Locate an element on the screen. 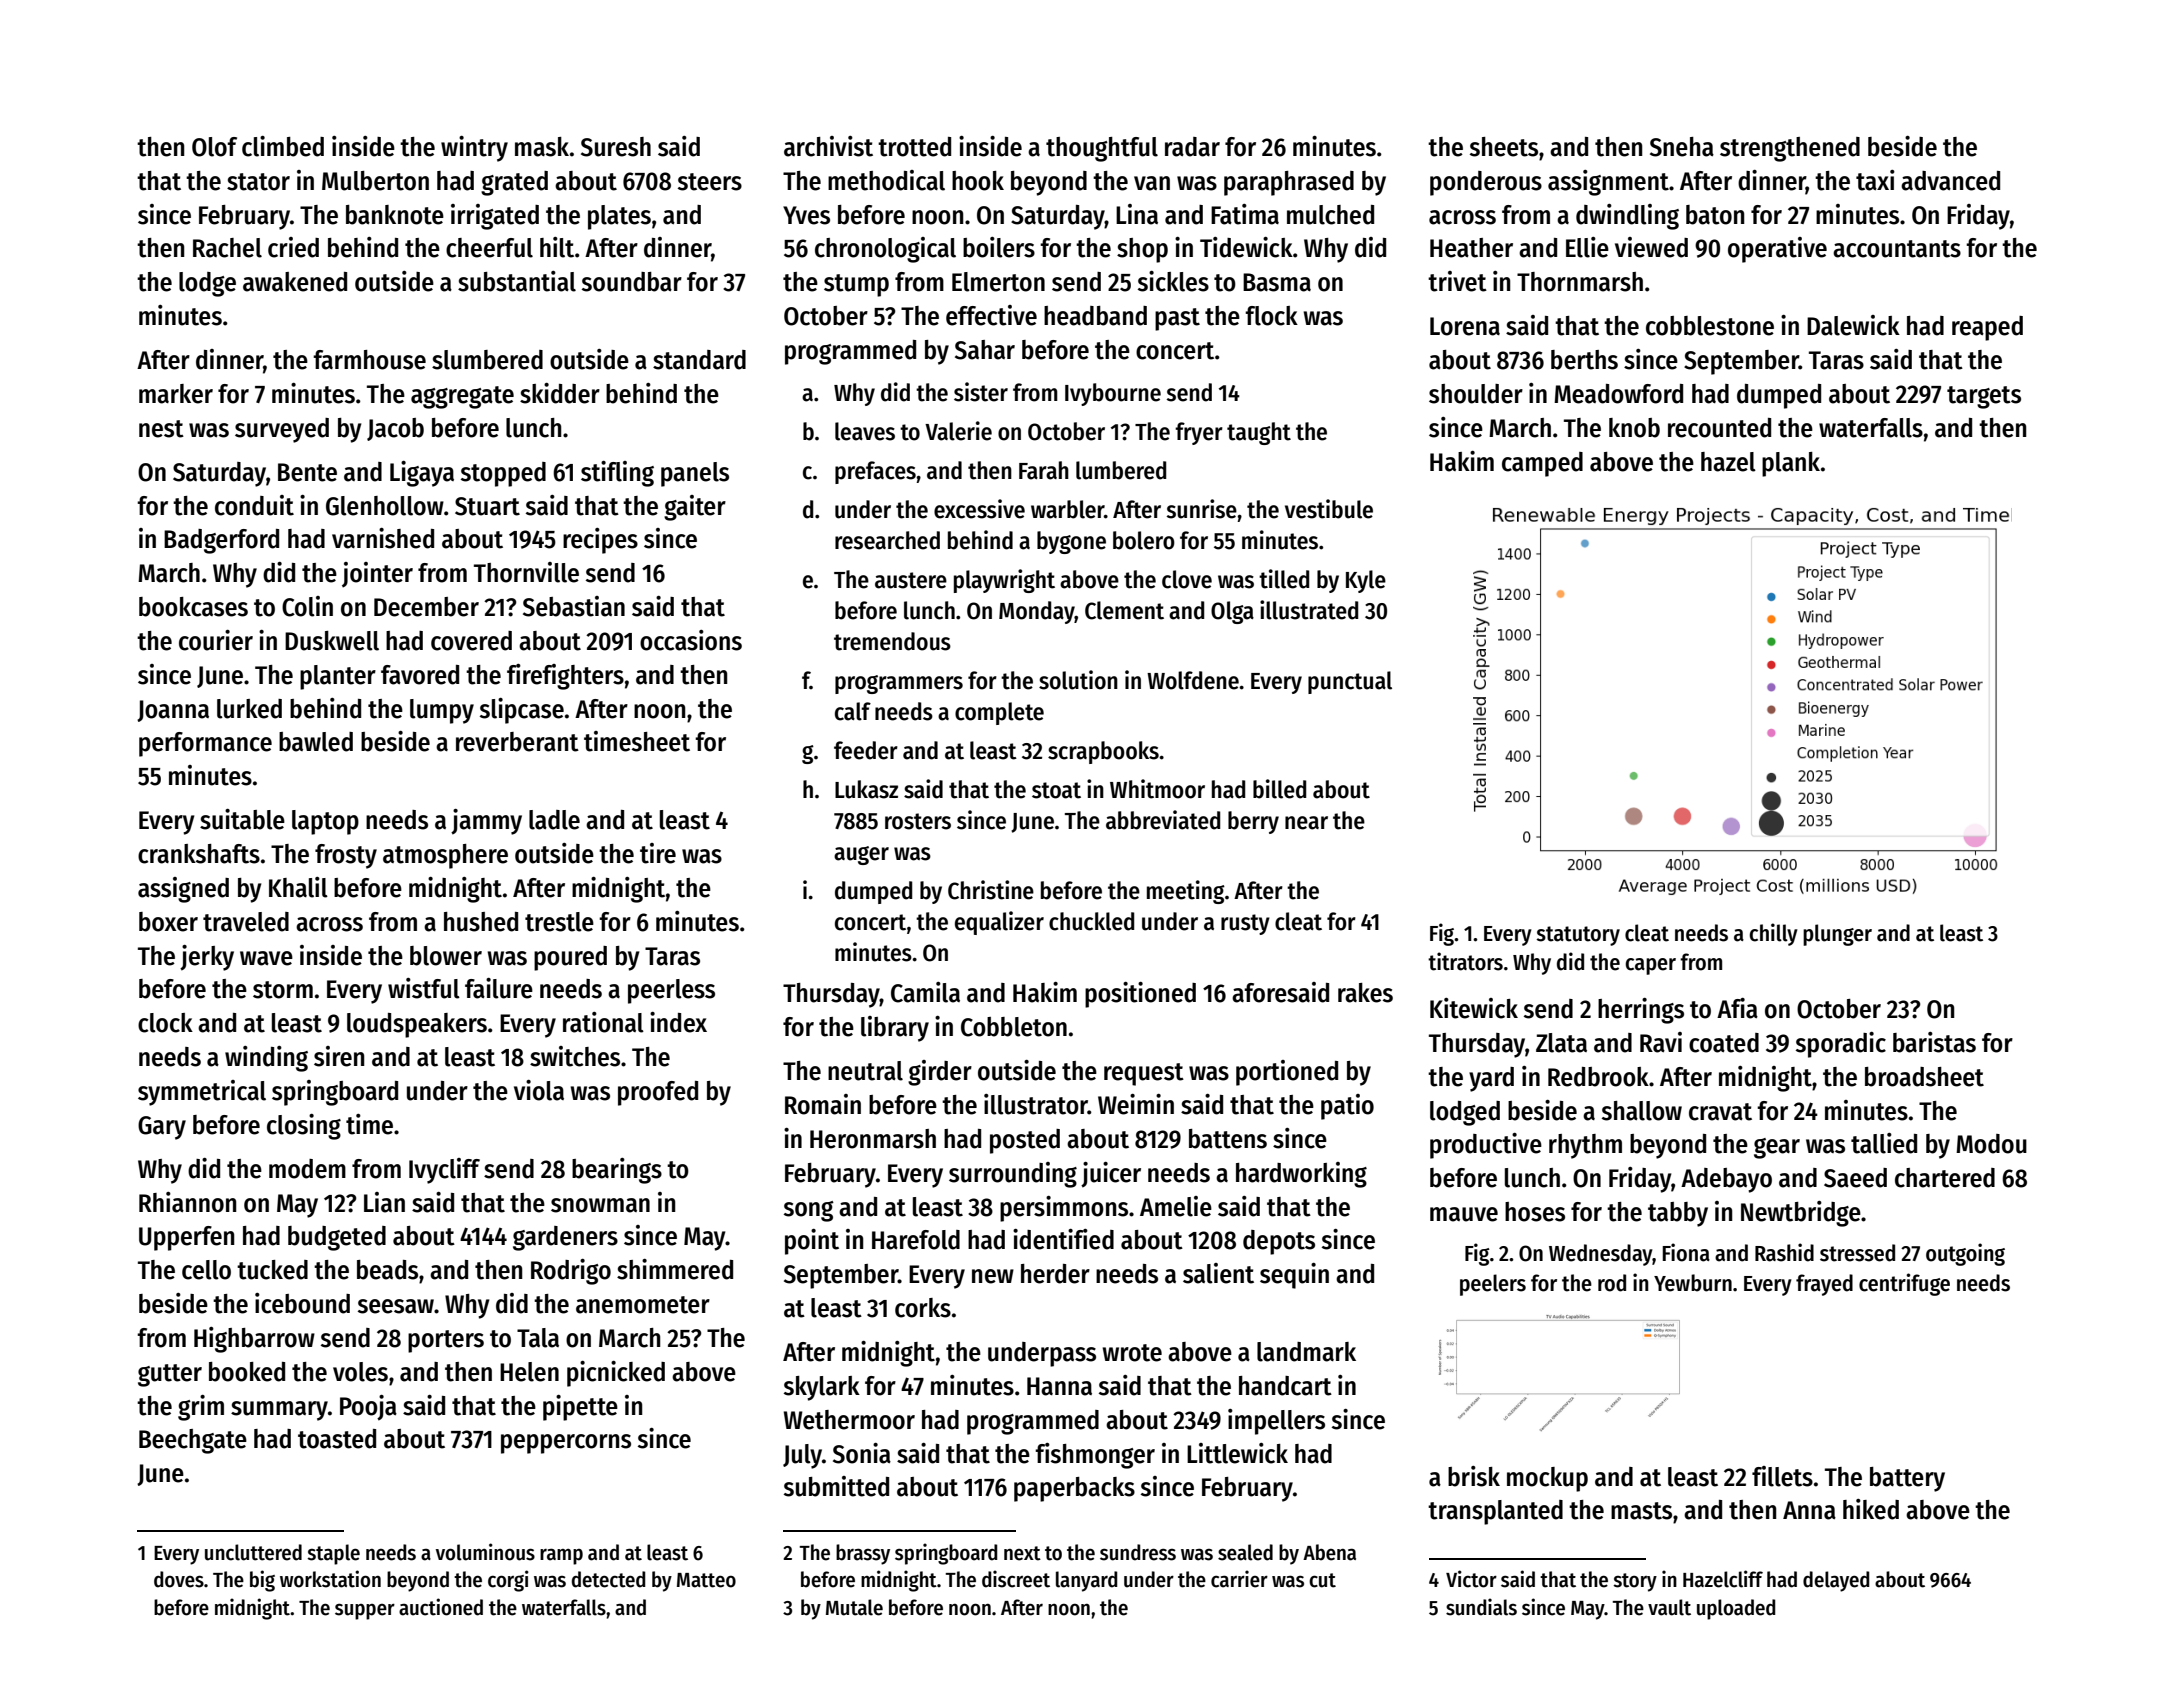 The height and width of the screenshot is (1683, 2178). uploaded is located at coordinates (1736, 1609).
